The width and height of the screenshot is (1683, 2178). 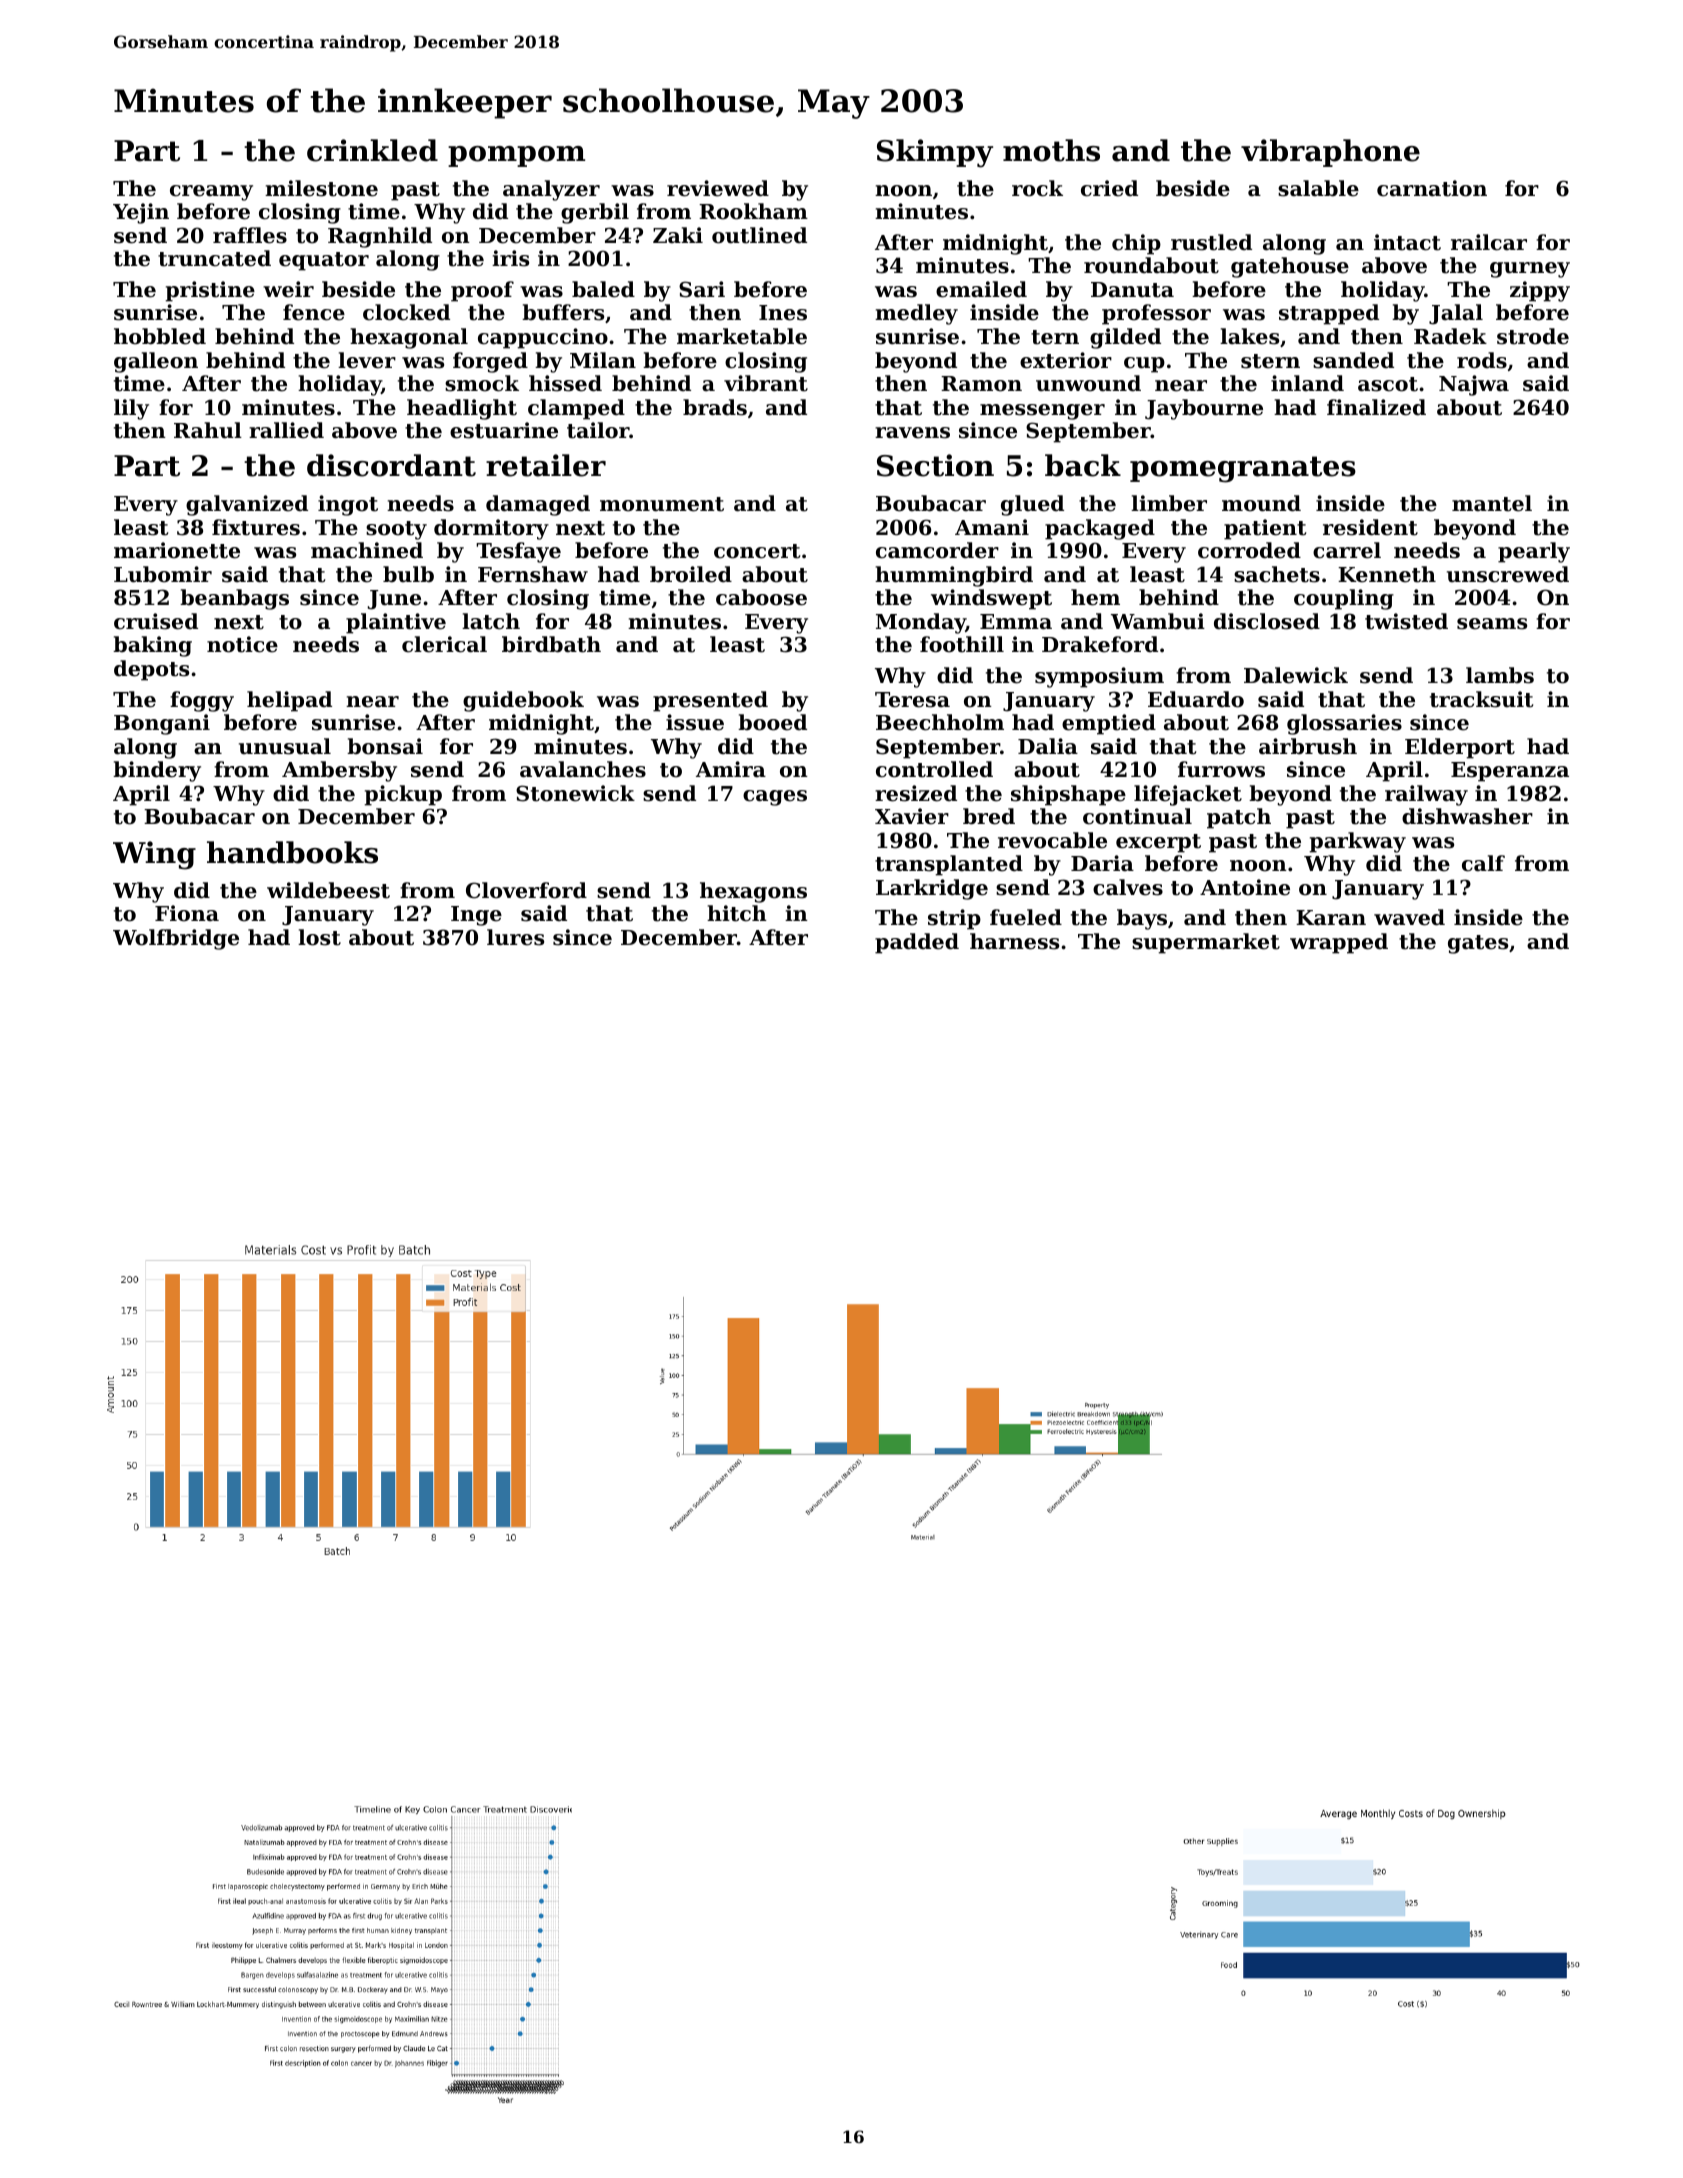 What do you see at coordinates (339, 771) in the screenshot?
I see `Ambersby` at bounding box center [339, 771].
